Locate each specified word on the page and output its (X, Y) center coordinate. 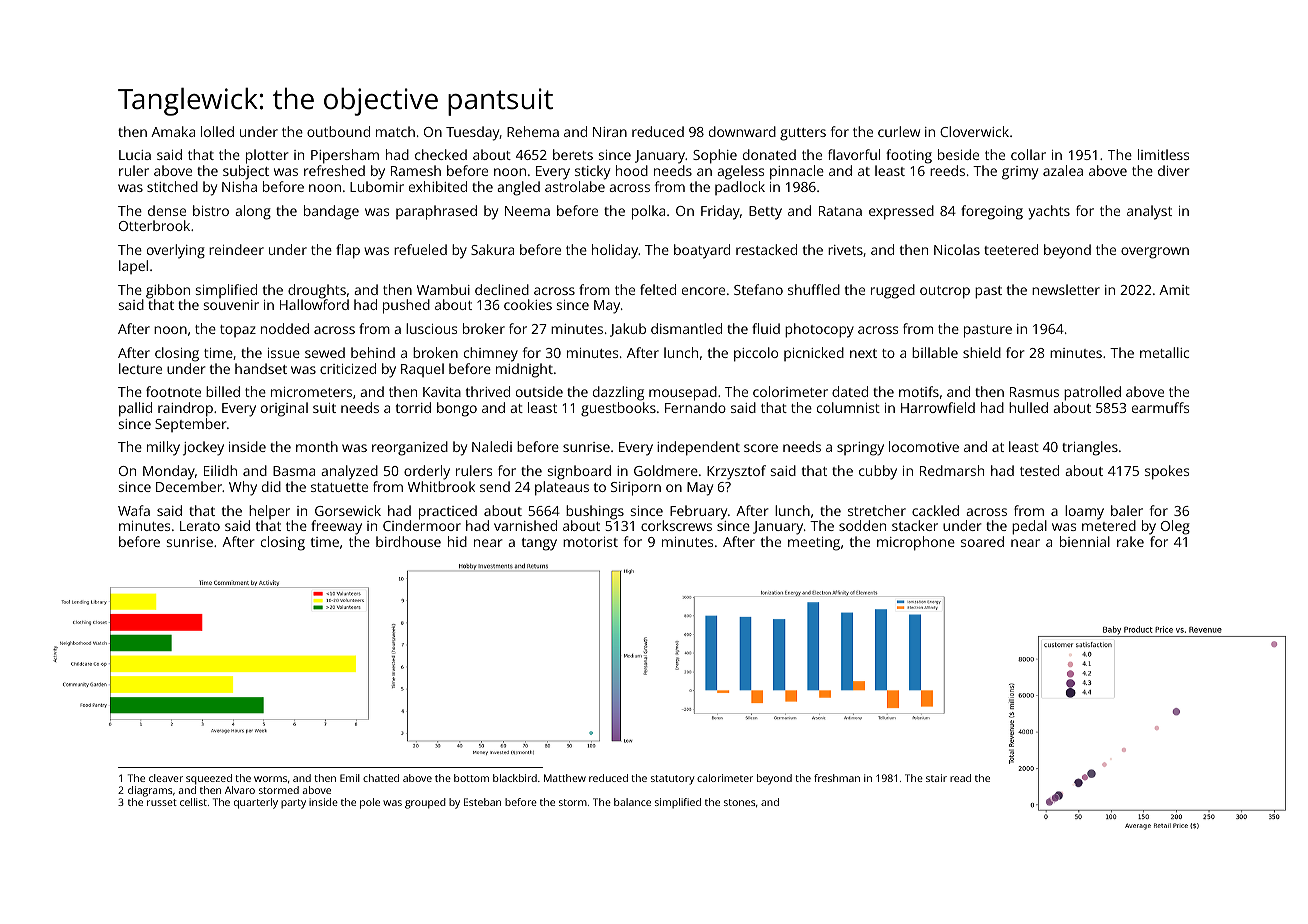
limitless (1163, 154)
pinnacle (797, 172)
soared (982, 541)
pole (370, 803)
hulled (1028, 407)
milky (163, 448)
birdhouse (408, 541)
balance (632, 802)
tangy (539, 544)
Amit (1174, 290)
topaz (238, 331)
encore (703, 291)
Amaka (173, 131)
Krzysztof (736, 472)
